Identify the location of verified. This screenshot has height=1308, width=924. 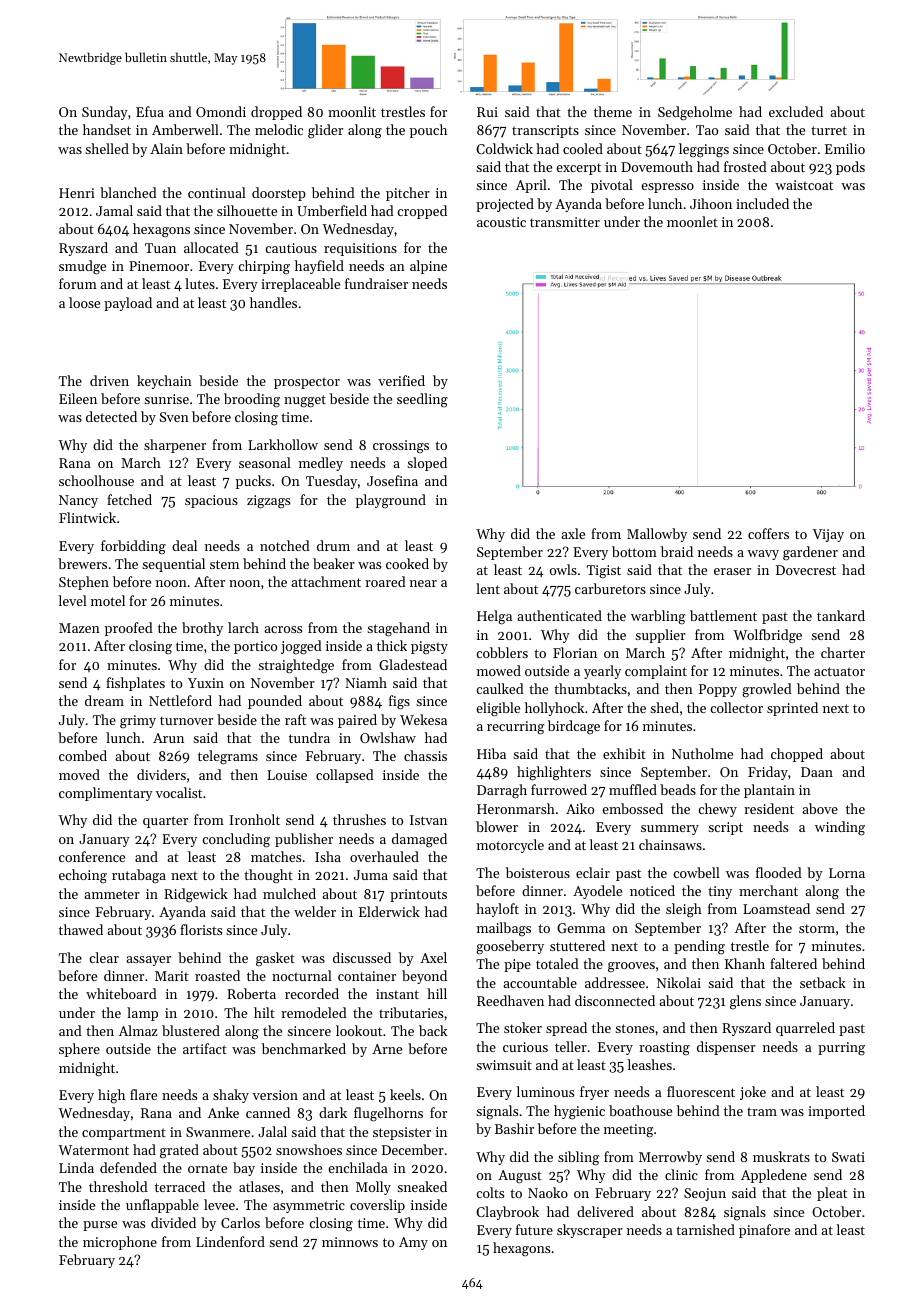
(401, 380).
